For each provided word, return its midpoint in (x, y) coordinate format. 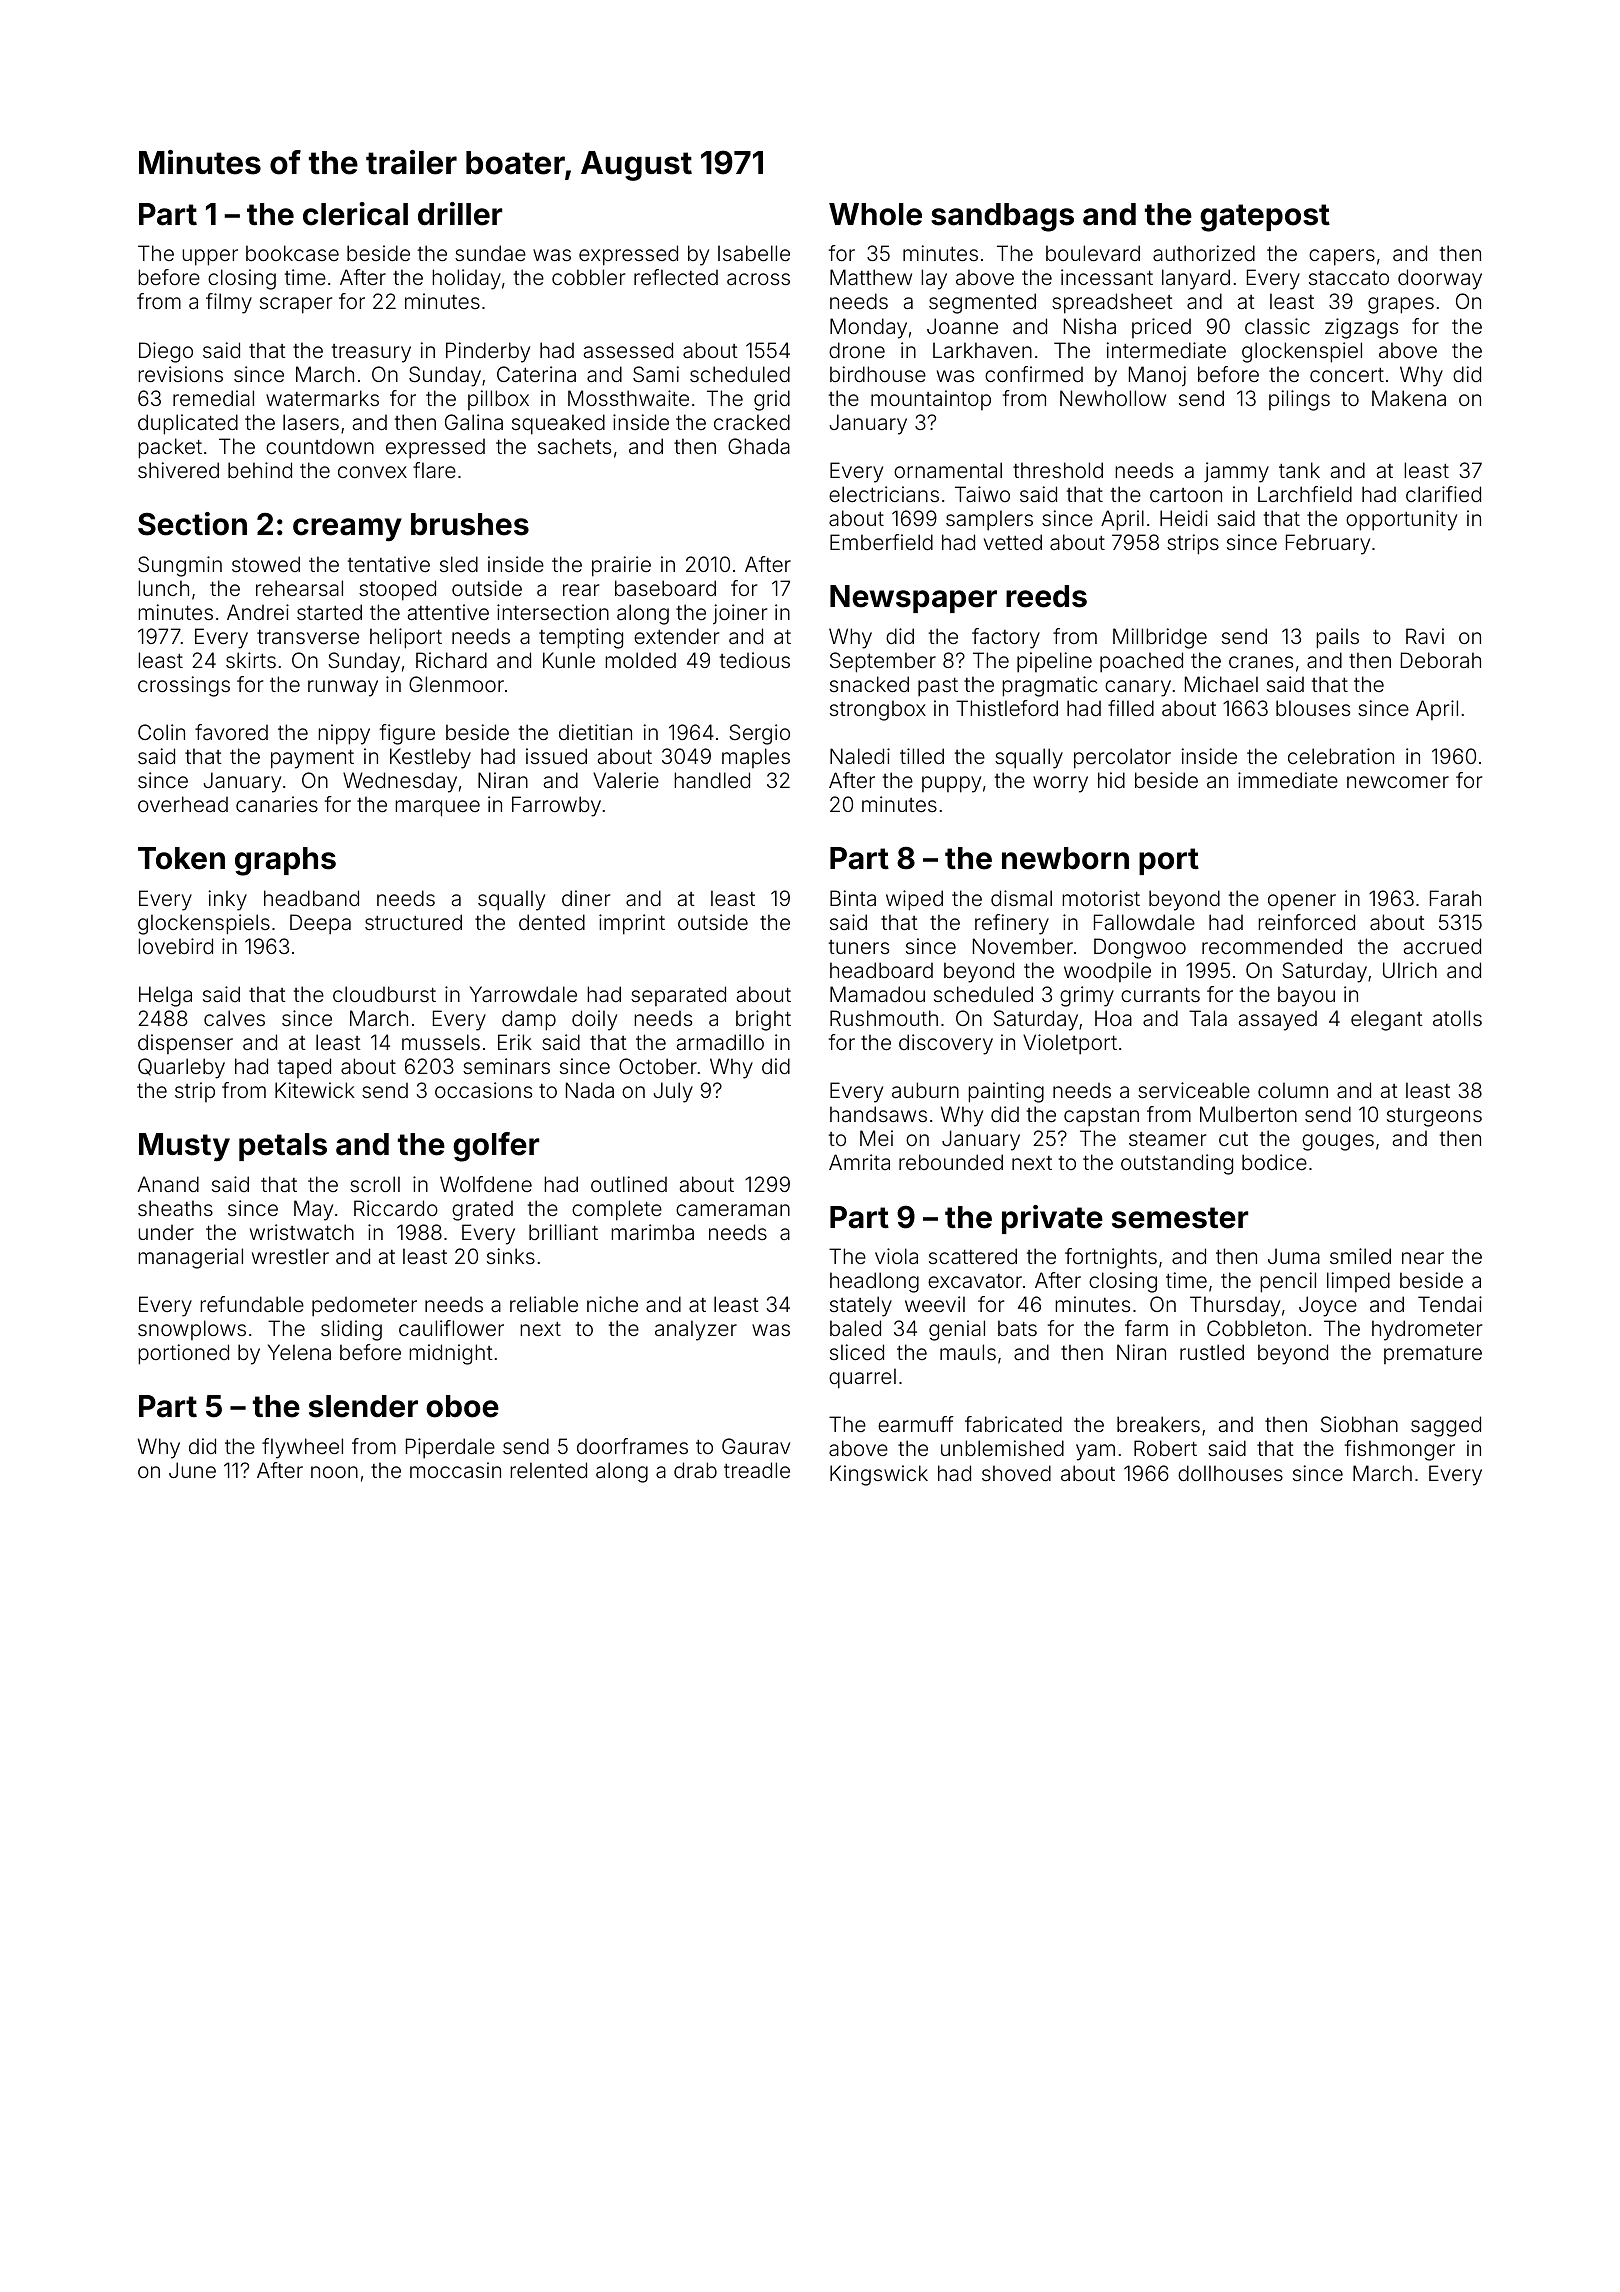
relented (548, 1470)
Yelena (299, 1352)
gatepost (1265, 218)
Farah (1455, 898)
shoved (1016, 1473)
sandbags (1002, 217)
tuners (859, 947)
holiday (466, 279)
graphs (285, 861)
